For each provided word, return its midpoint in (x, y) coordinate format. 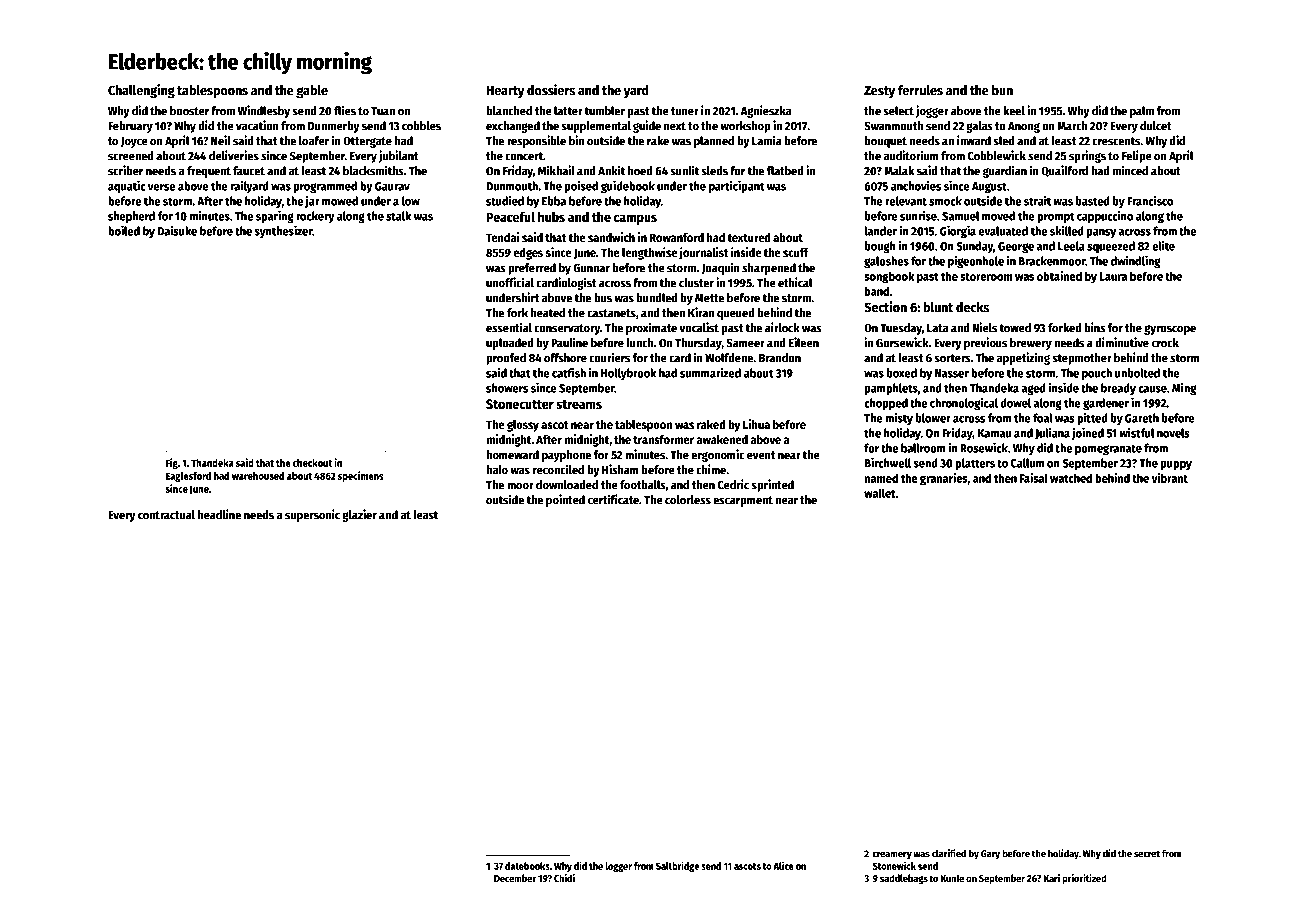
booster (189, 111)
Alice (783, 865)
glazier (359, 515)
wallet (880, 493)
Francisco (1150, 201)
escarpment (743, 501)
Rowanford (677, 237)
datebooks (527, 866)
